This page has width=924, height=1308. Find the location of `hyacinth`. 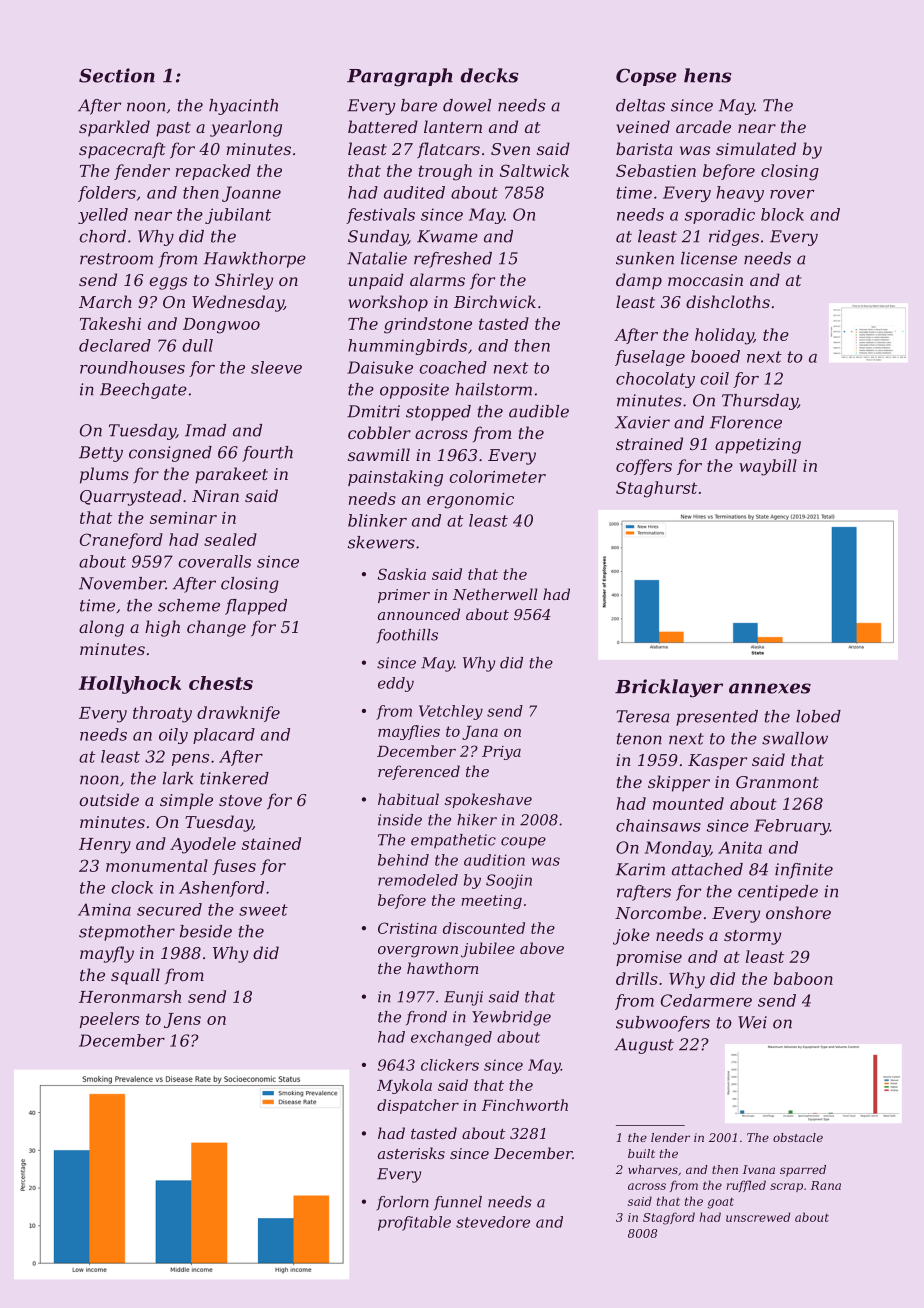

hyacinth is located at coordinates (243, 107).
